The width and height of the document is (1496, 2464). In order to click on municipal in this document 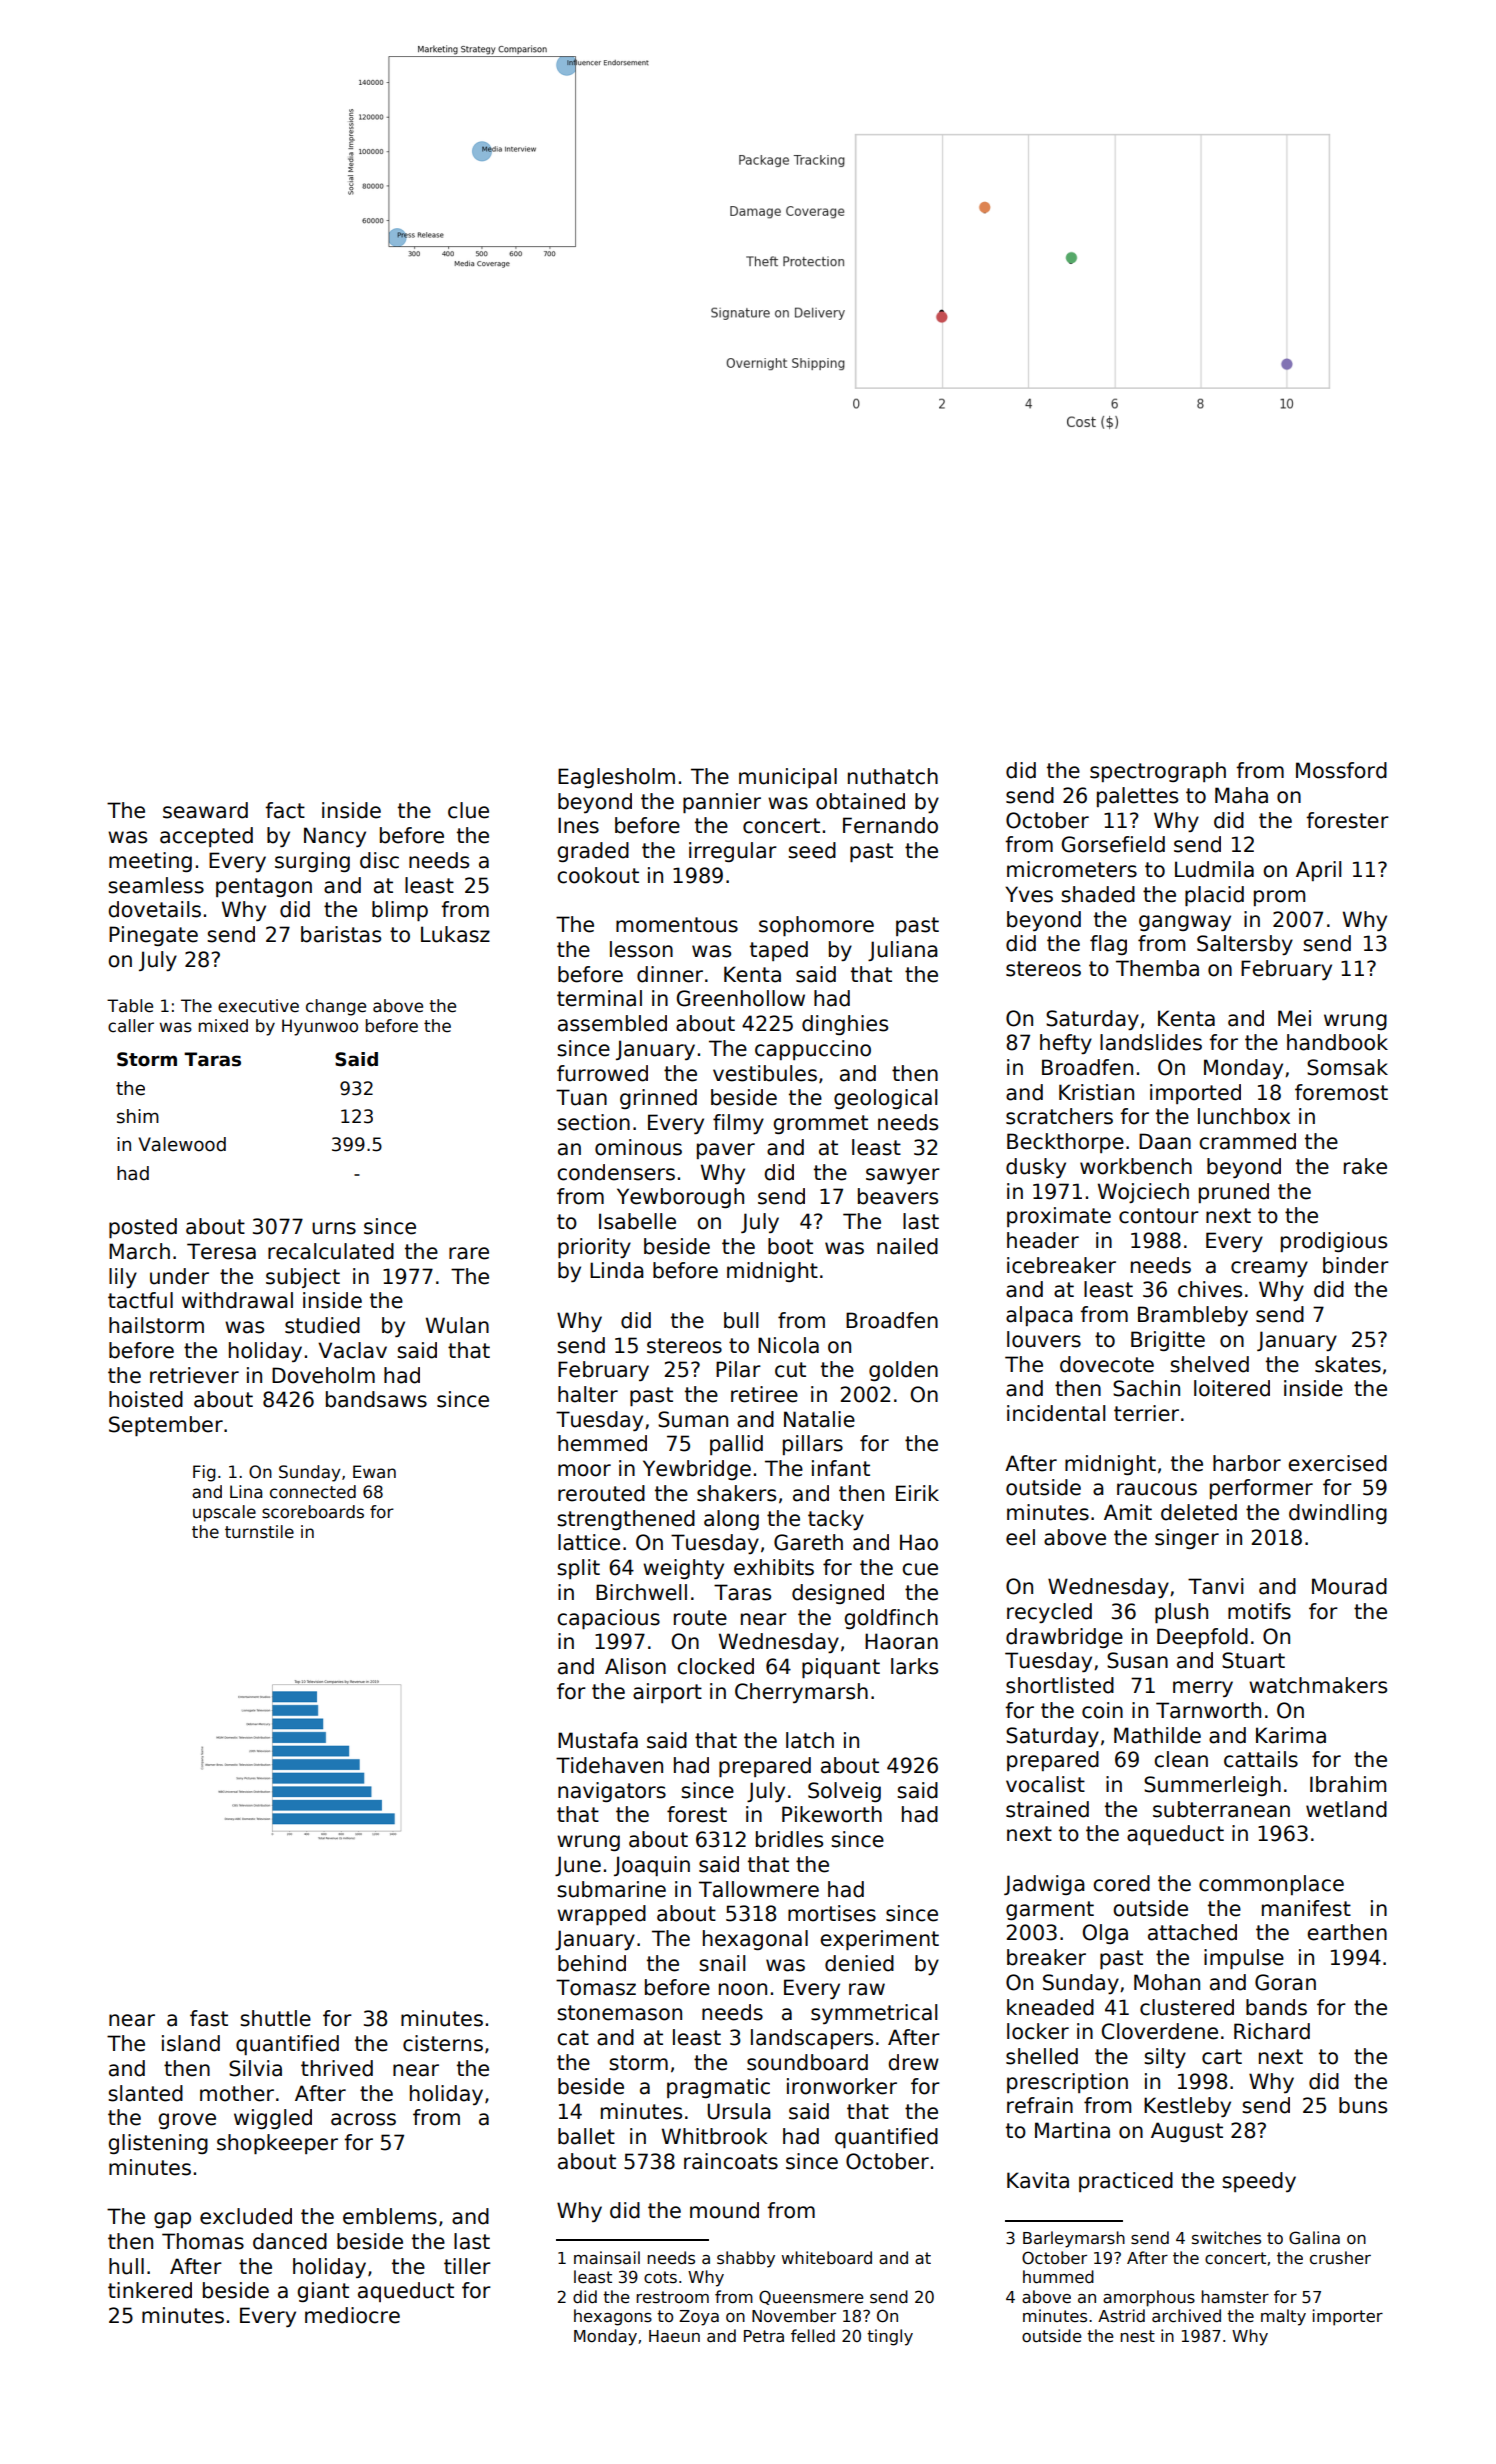, I will do `click(788, 778)`.
